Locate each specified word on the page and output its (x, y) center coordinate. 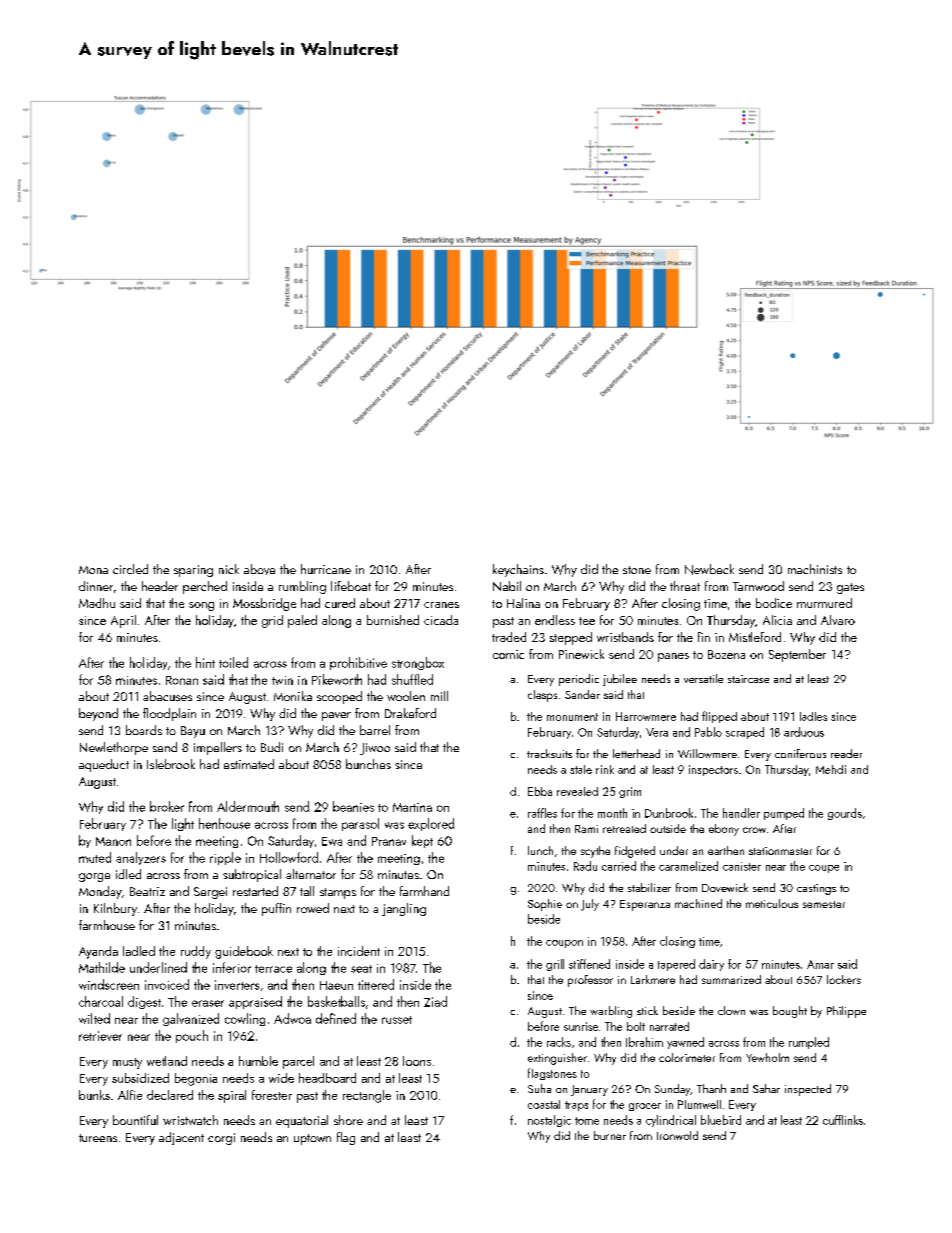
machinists (815, 569)
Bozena (726, 654)
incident (359, 951)
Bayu (193, 732)
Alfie (130, 1095)
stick (647, 1010)
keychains (518, 570)
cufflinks (843, 1120)
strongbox (418, 663)
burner (610, 1135)
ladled (139, 951)
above (259, 569)
